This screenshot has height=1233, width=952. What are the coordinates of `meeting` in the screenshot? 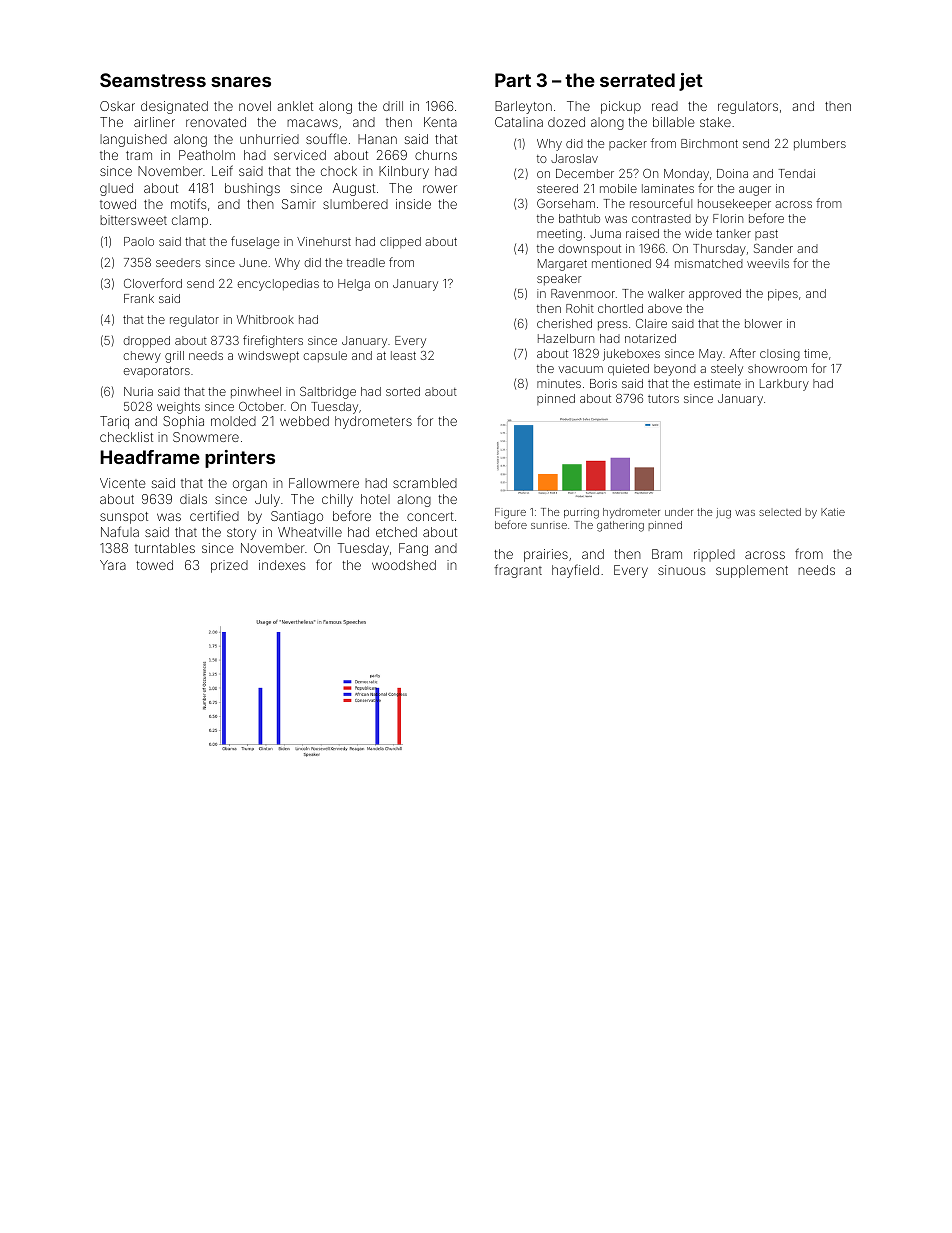 It's located at (559, 235).
